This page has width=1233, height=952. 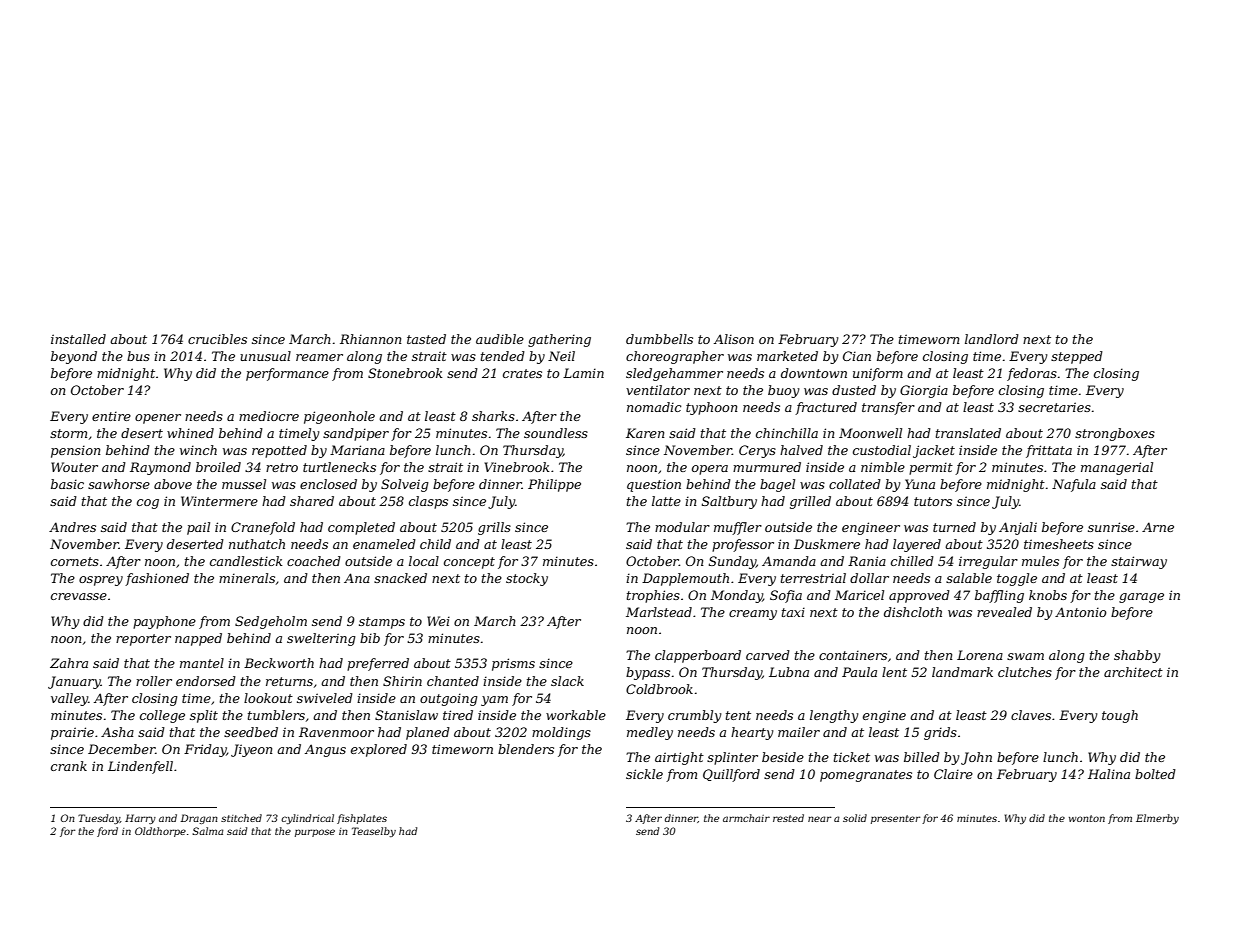 I want to click on landlord, so click(x=992, y=339).
